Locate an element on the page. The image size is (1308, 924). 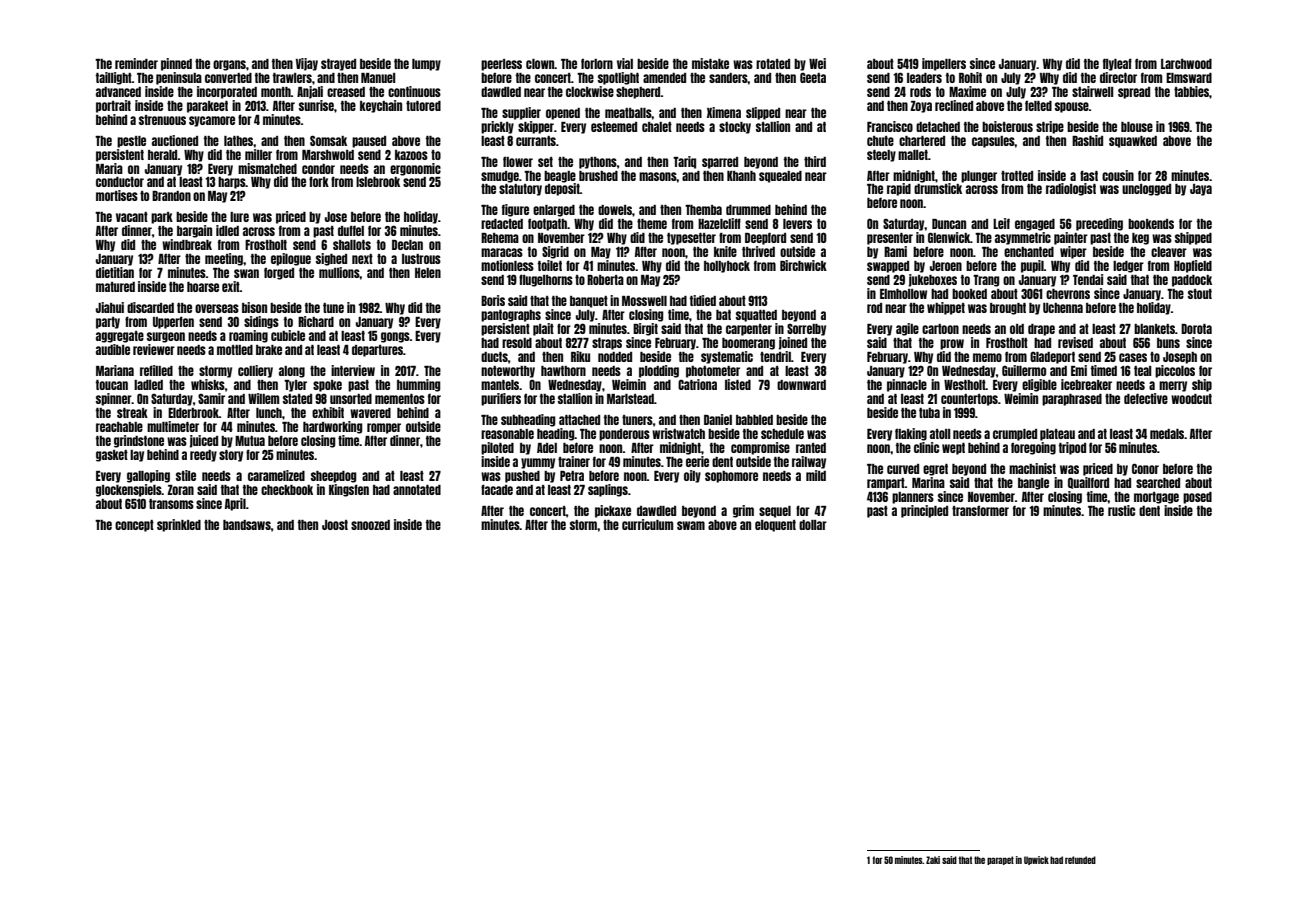
sprinkled is located at coordinates (179, 525).
